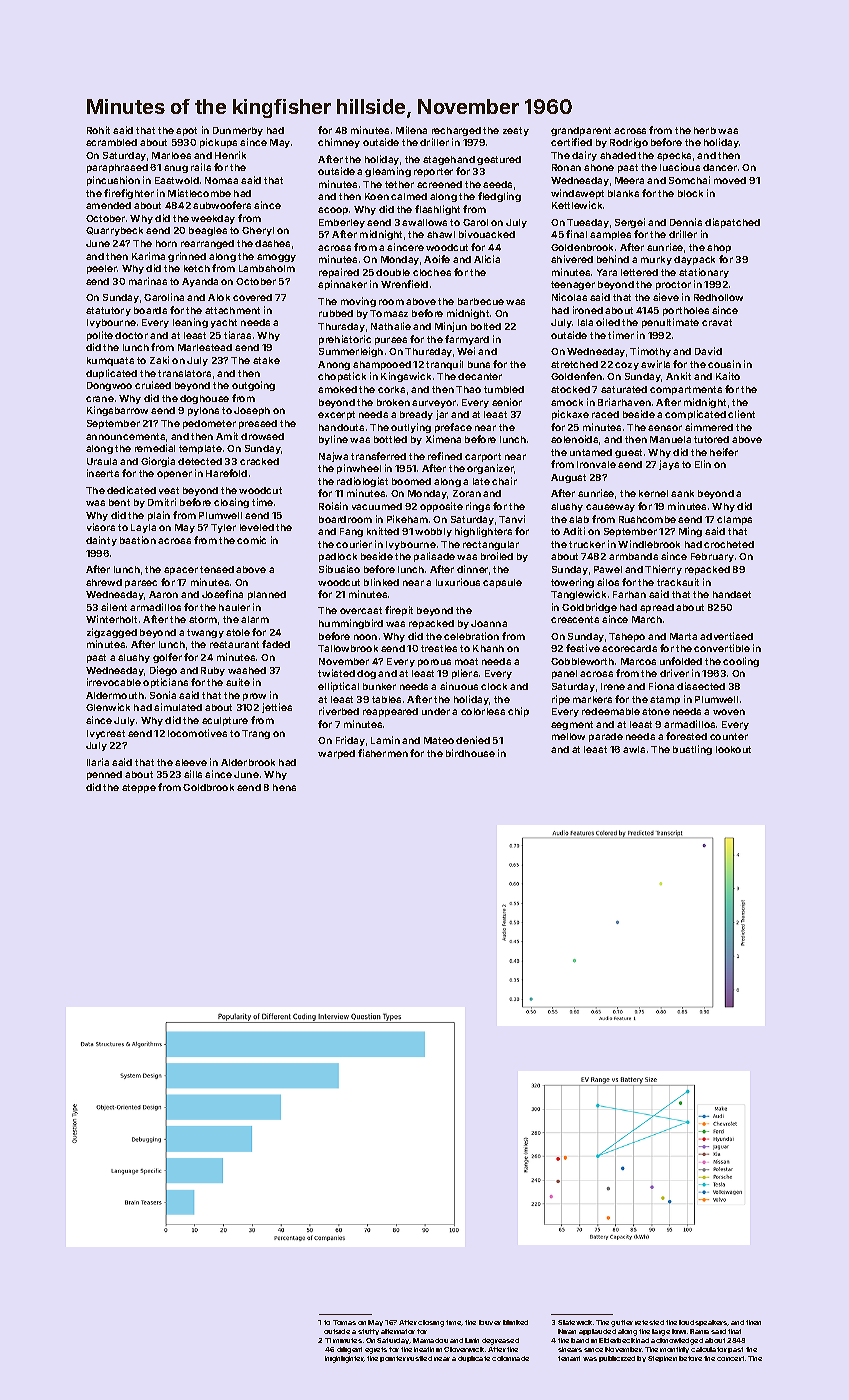  I want to click on concert, so click(730, 1358).
